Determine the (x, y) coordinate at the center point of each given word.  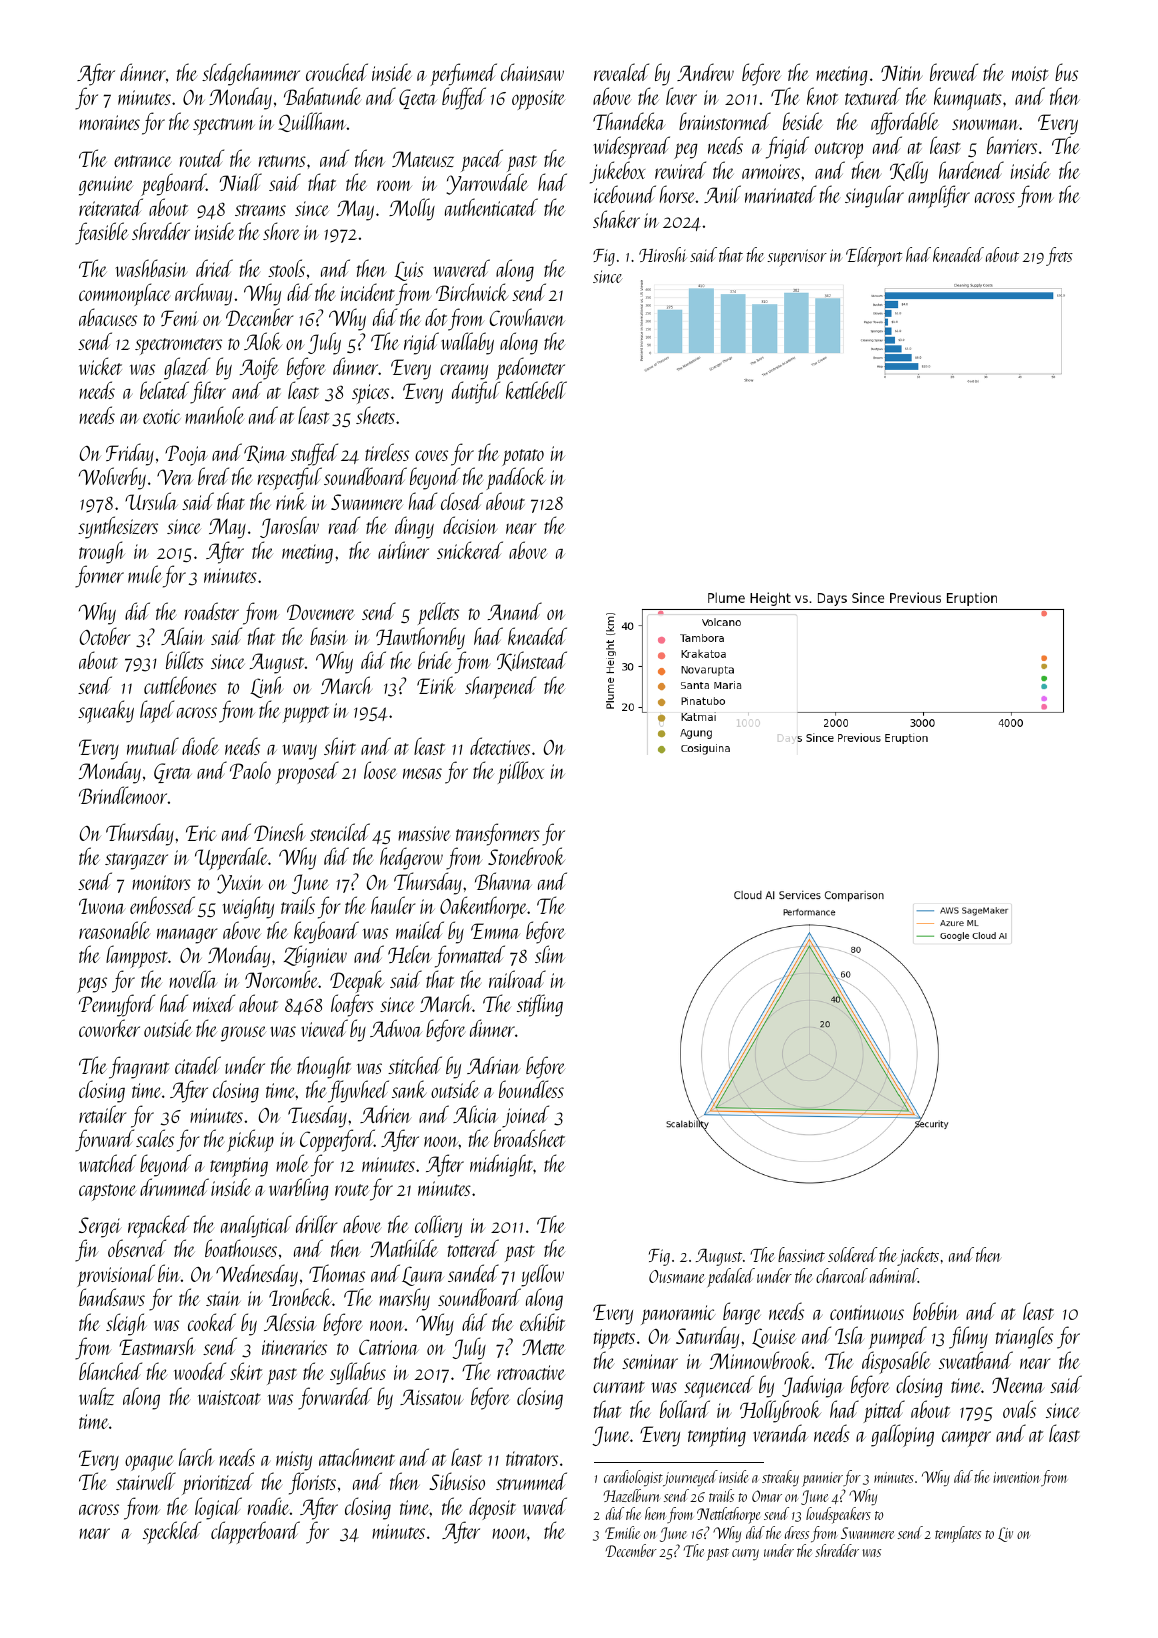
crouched (337, 72)
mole (292, 1163)
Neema (1018, 1385)
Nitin (901, 73)
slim (550, 954)
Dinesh (279, 832)
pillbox (521, 772)
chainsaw (532, 72)
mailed (420, 930)
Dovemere (320, 612)
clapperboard (255, 1532)
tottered (473, 1248)
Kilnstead (532, 661)
